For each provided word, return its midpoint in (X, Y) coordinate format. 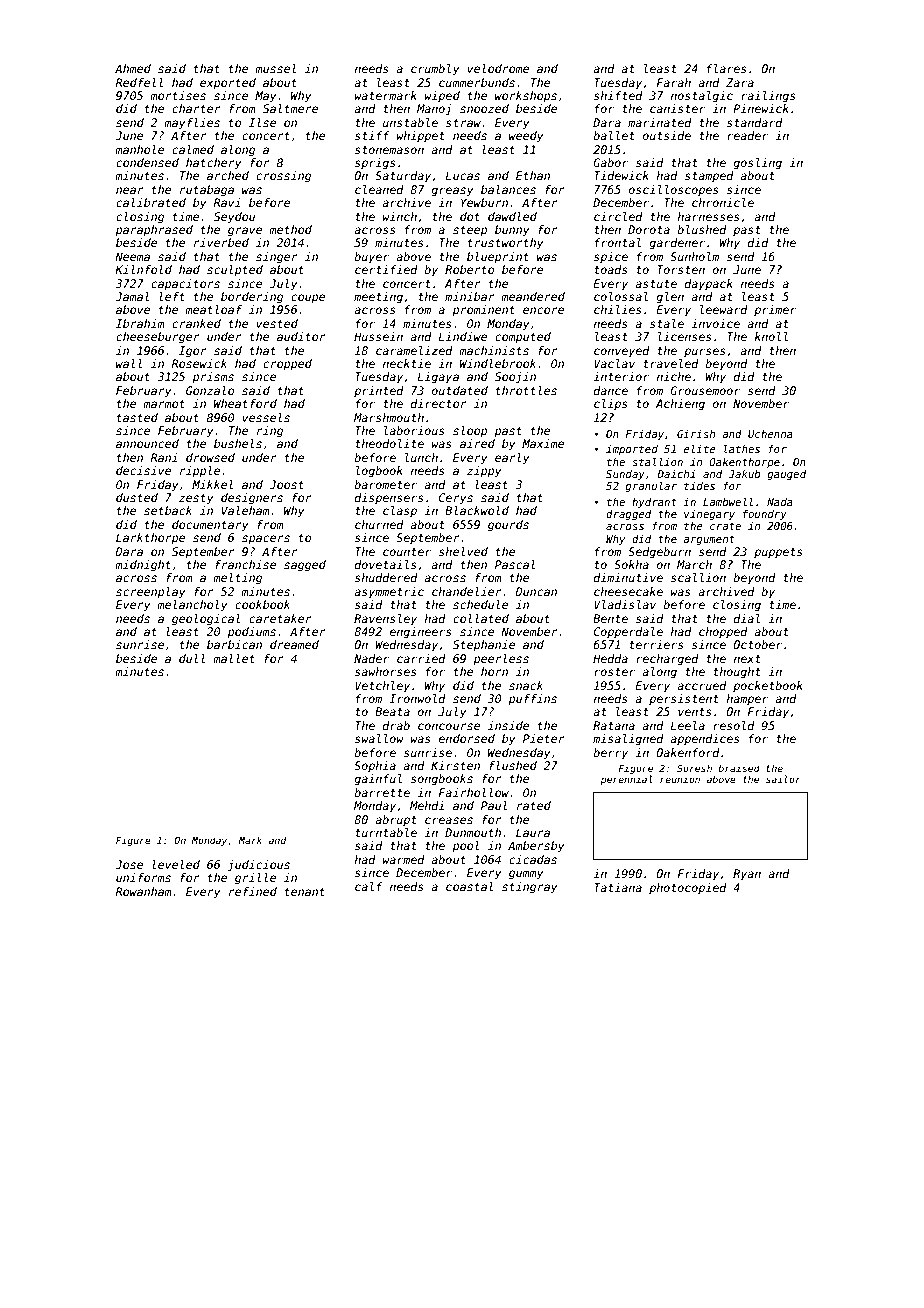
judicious (259, 866)
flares (727, 68)
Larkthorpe (150, 539)
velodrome (498, 68)
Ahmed (133, 68)
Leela (688, 725)
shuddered (386, 577)
